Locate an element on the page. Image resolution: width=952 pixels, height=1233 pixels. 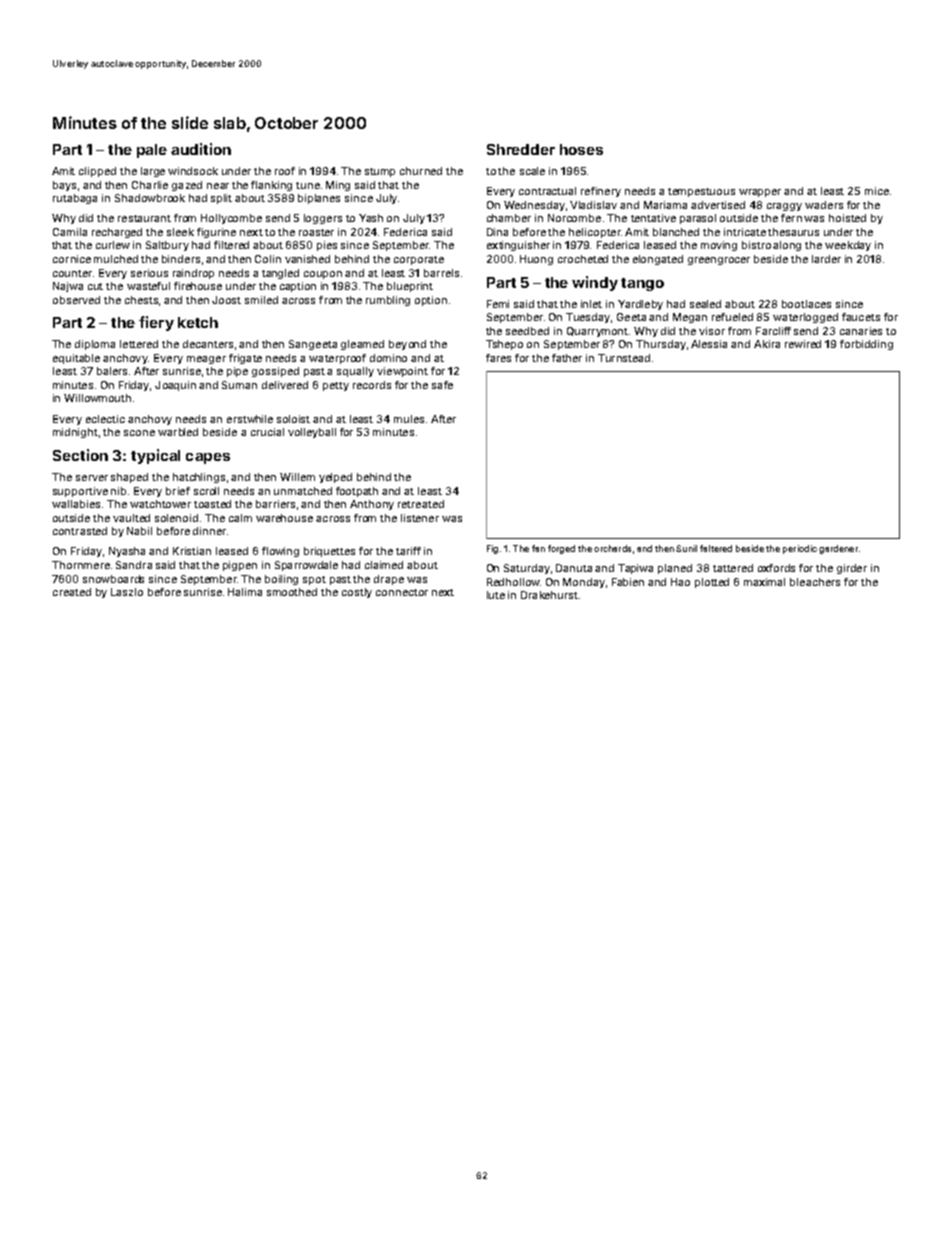
Saturday is located at coordinates (527, 569).
